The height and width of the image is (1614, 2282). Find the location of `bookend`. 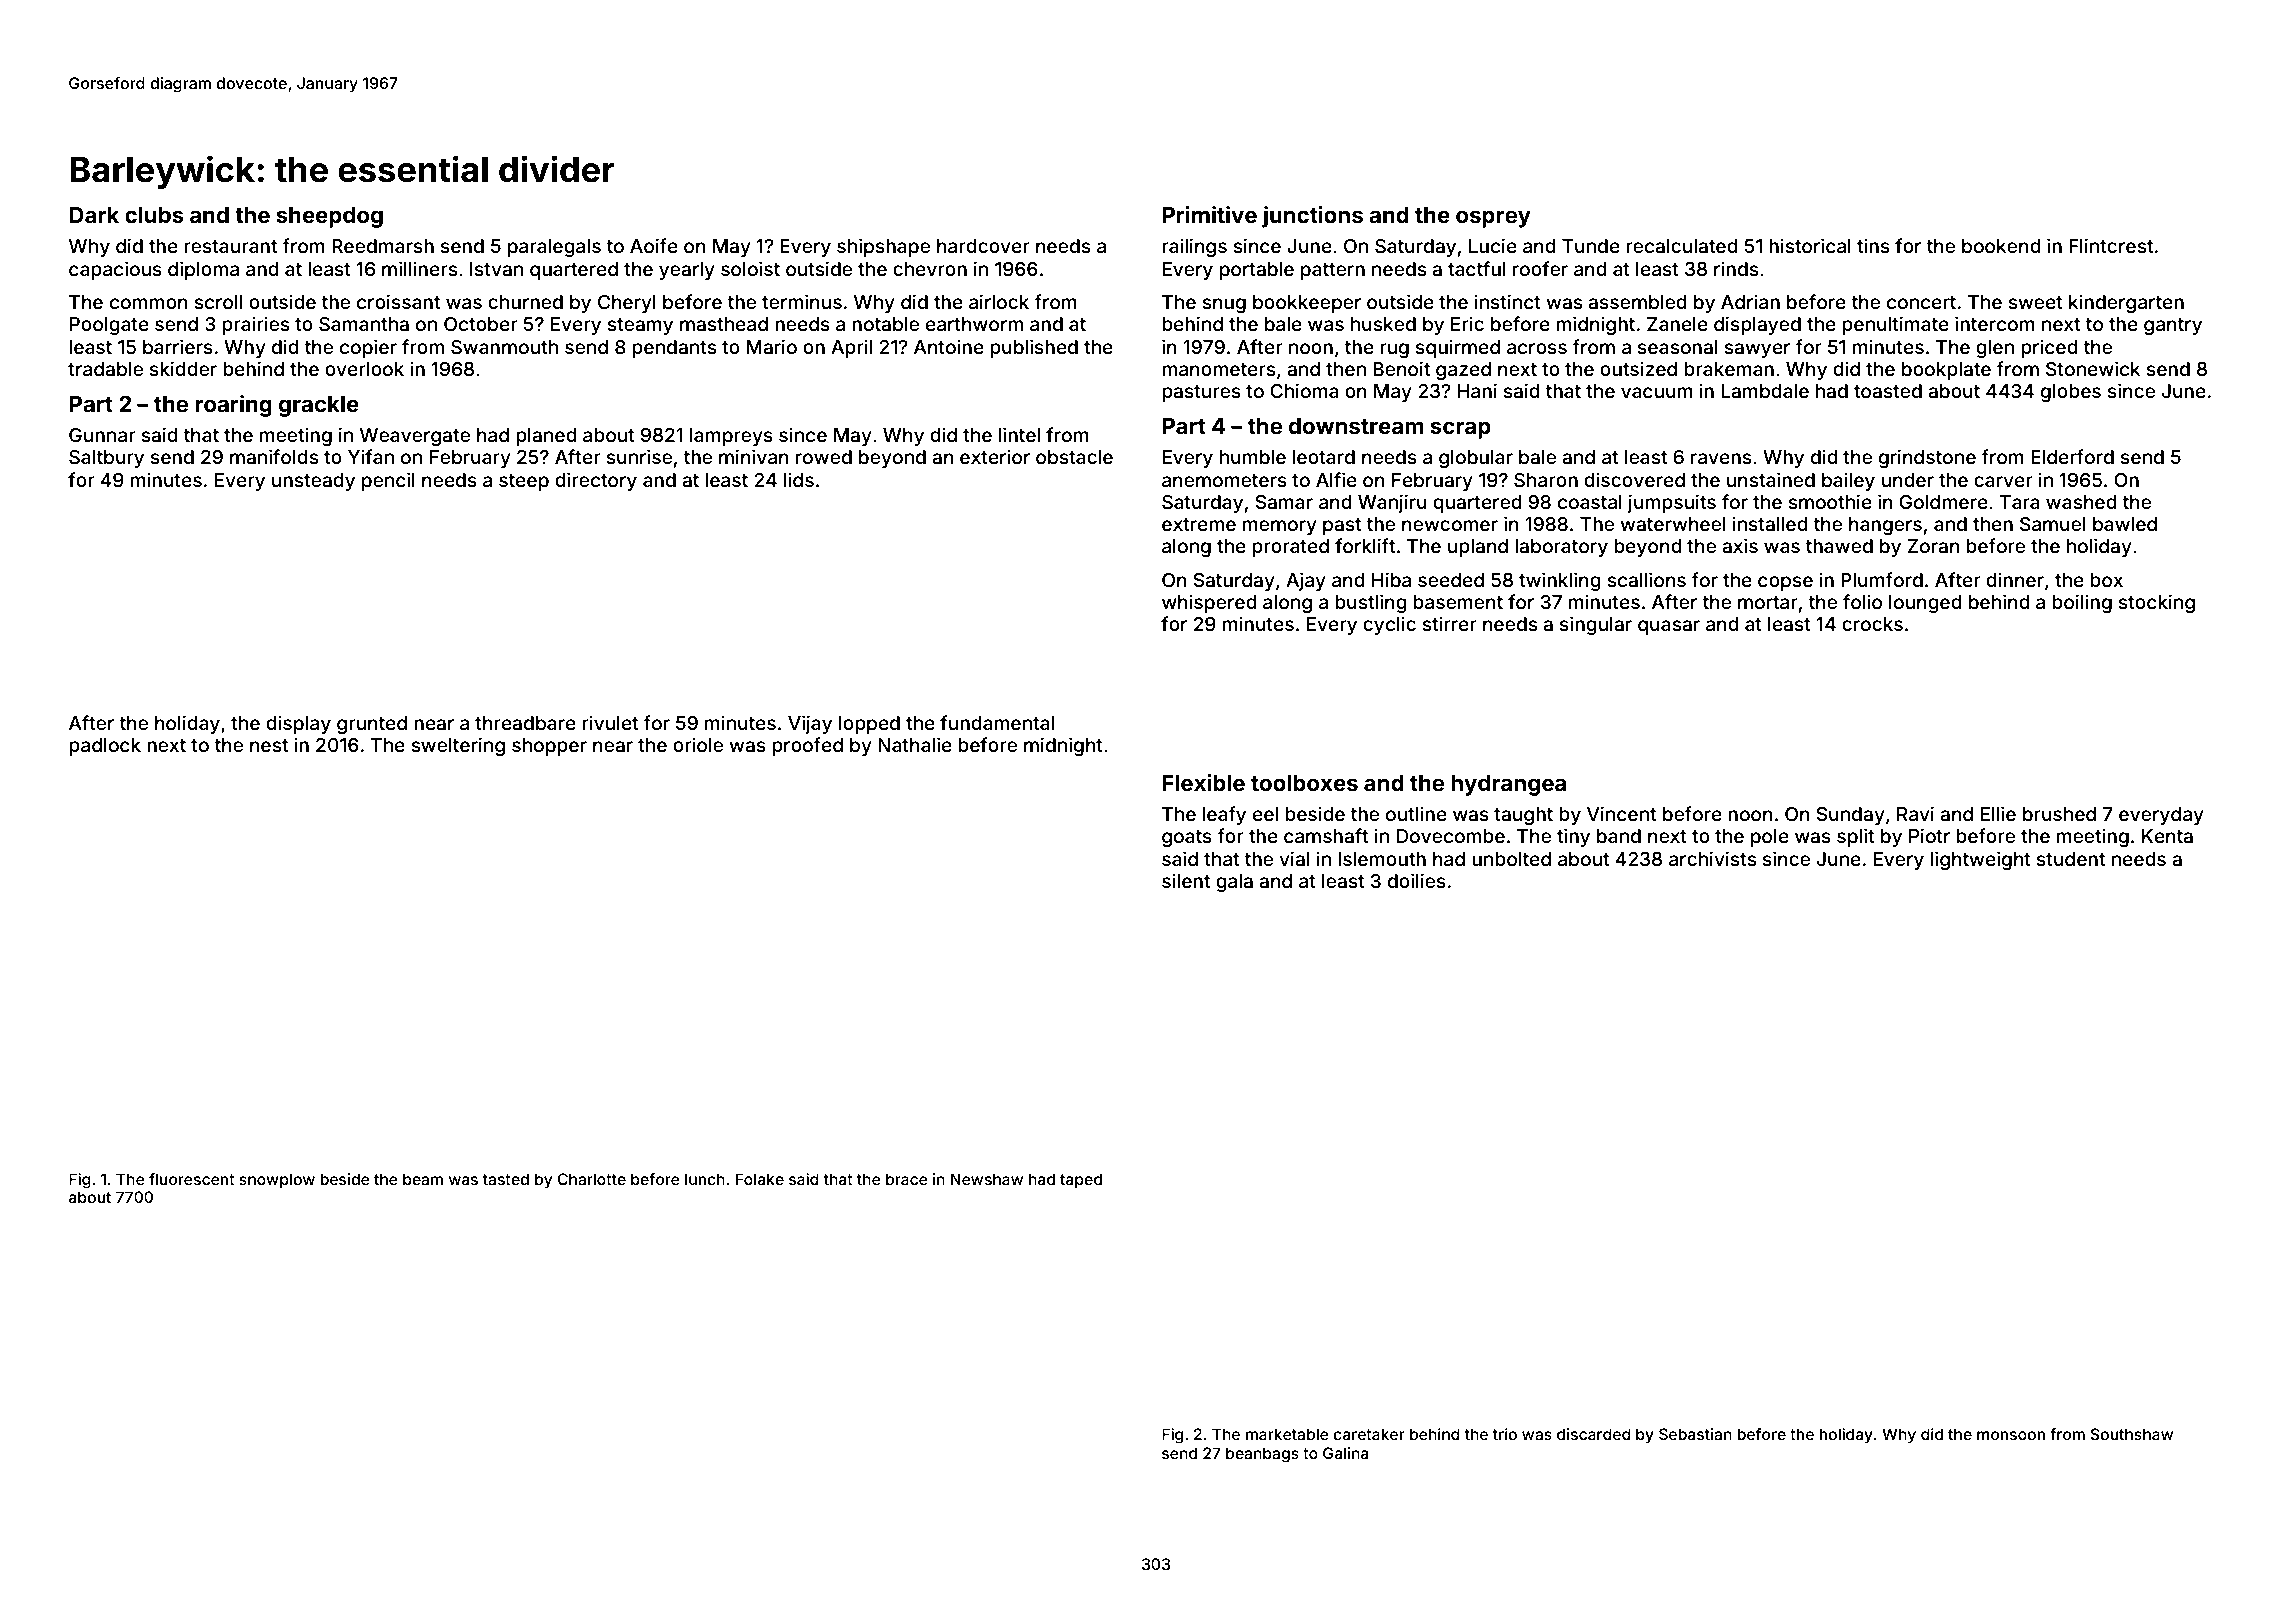

bookend is located at coordinates (2001, 246).
